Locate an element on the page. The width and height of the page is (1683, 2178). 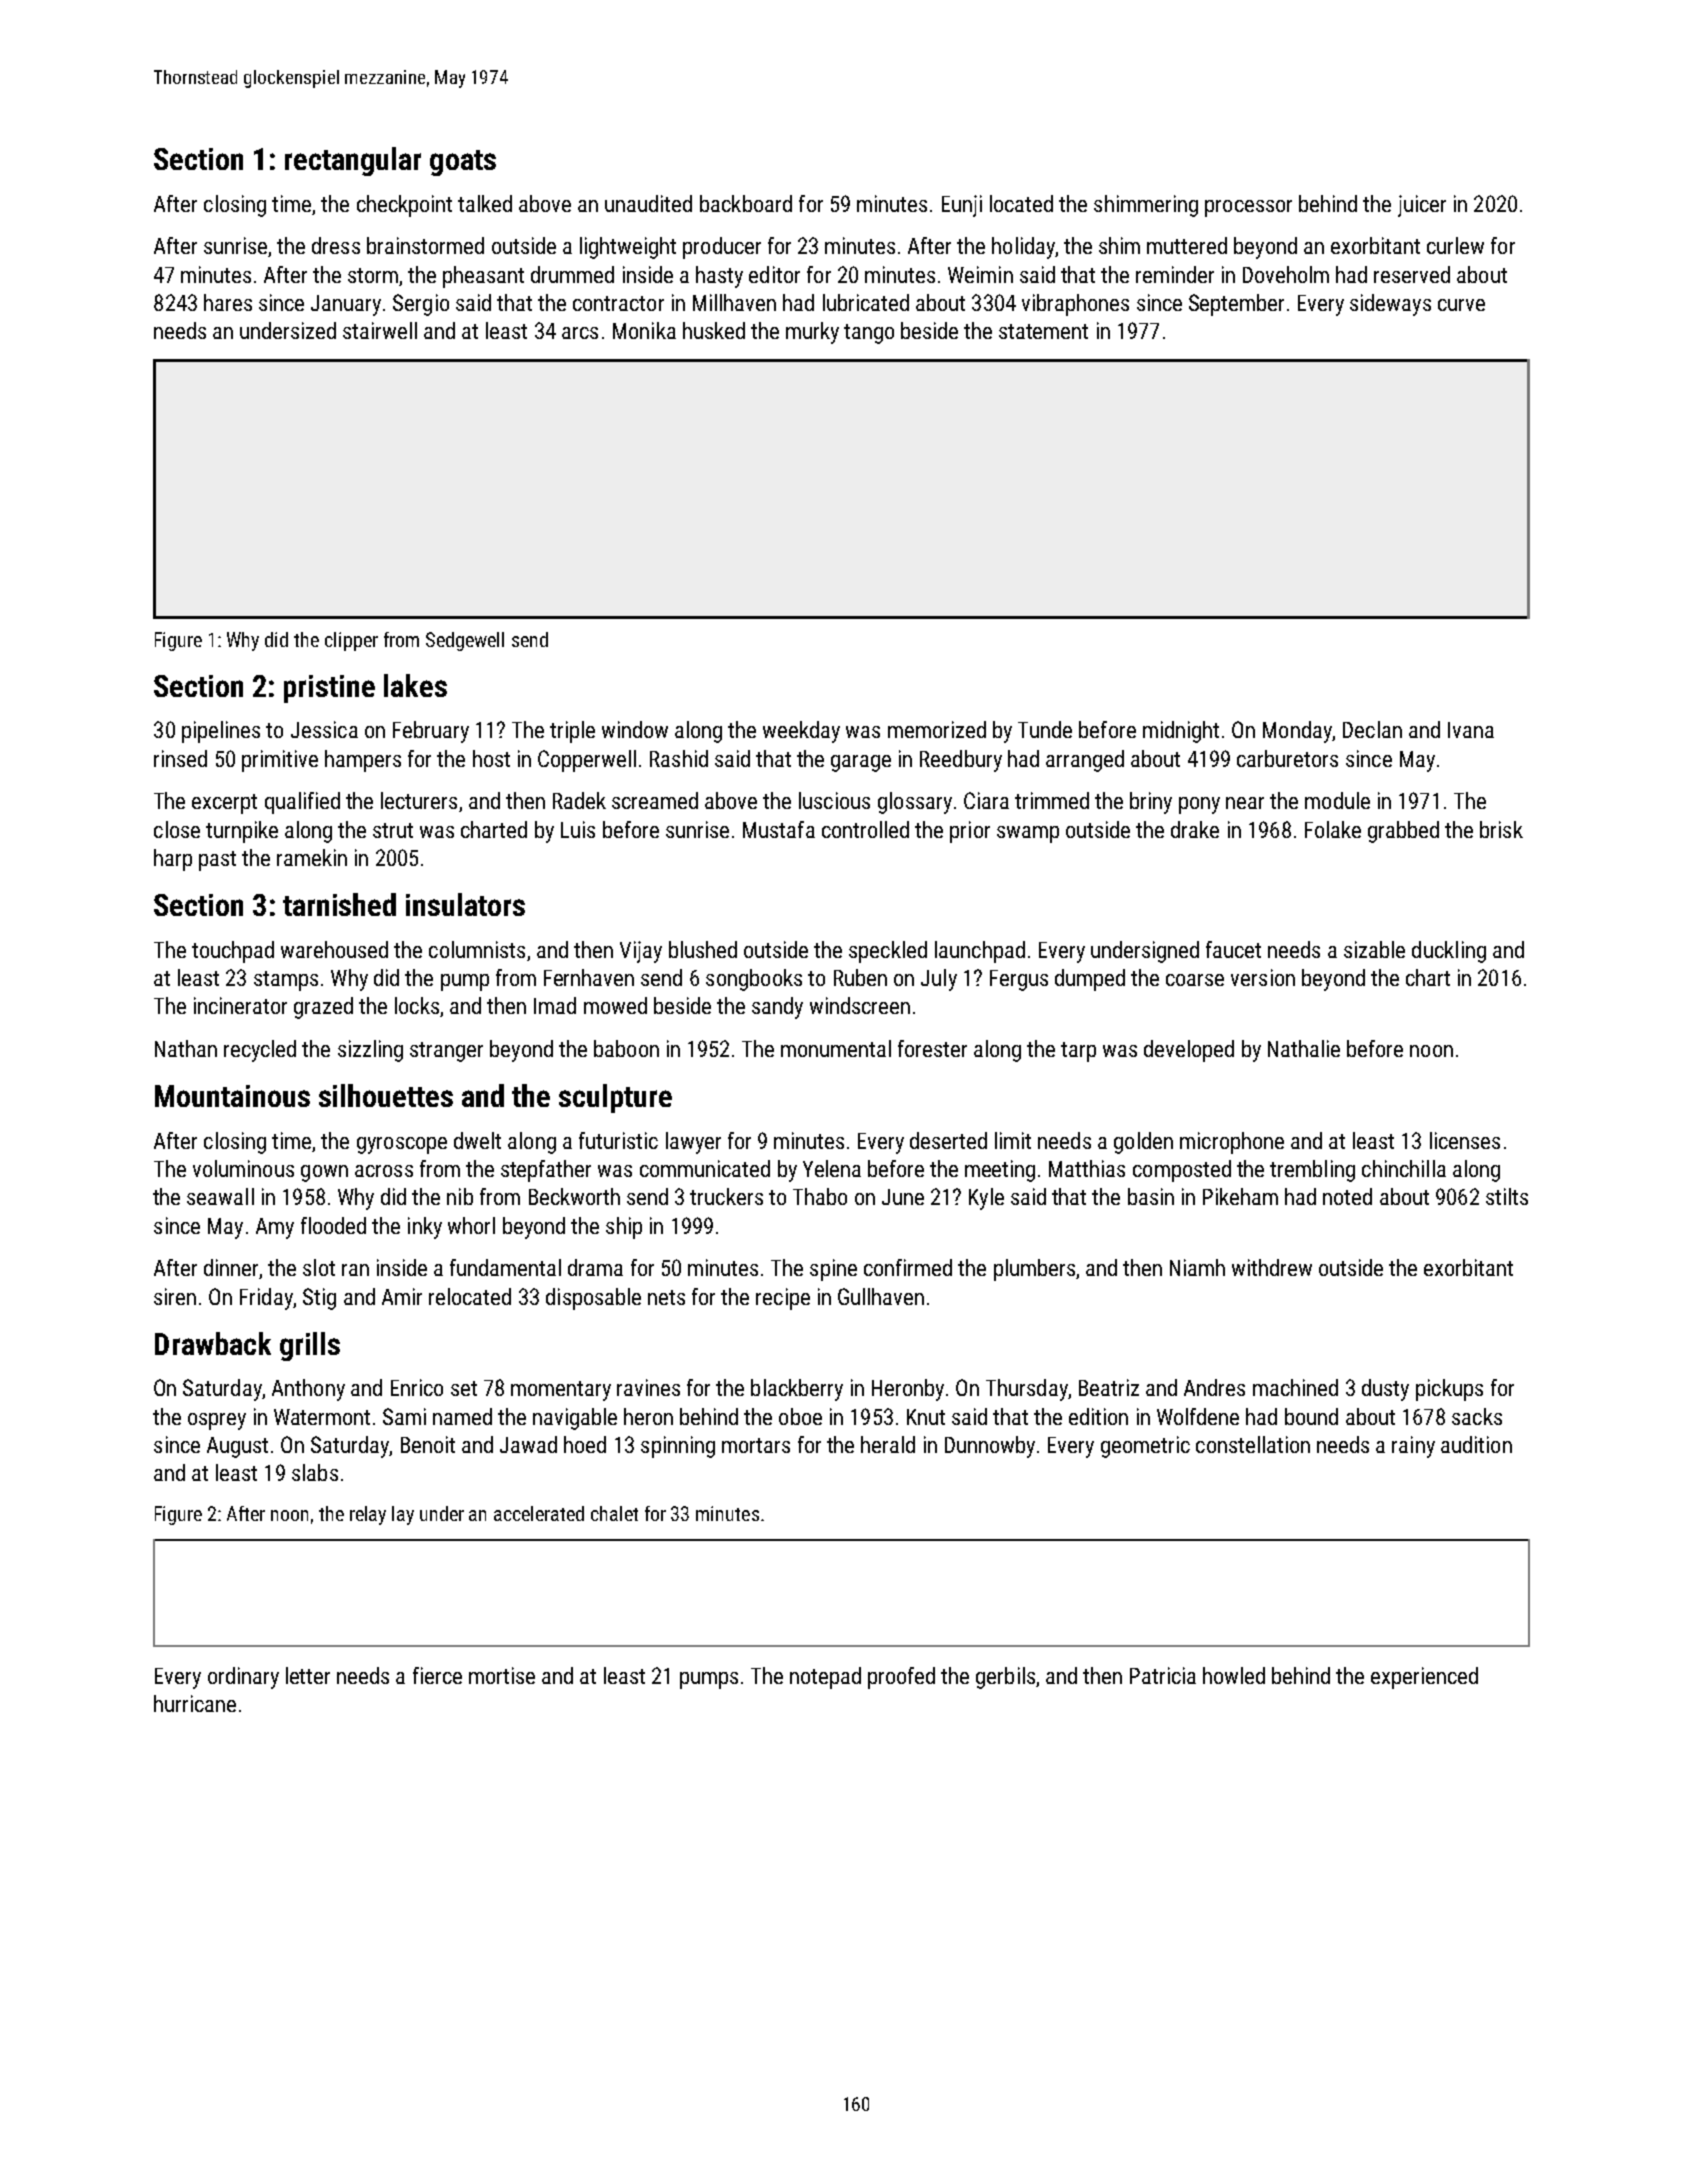
juicer is located at coordinates (1422, 206).
